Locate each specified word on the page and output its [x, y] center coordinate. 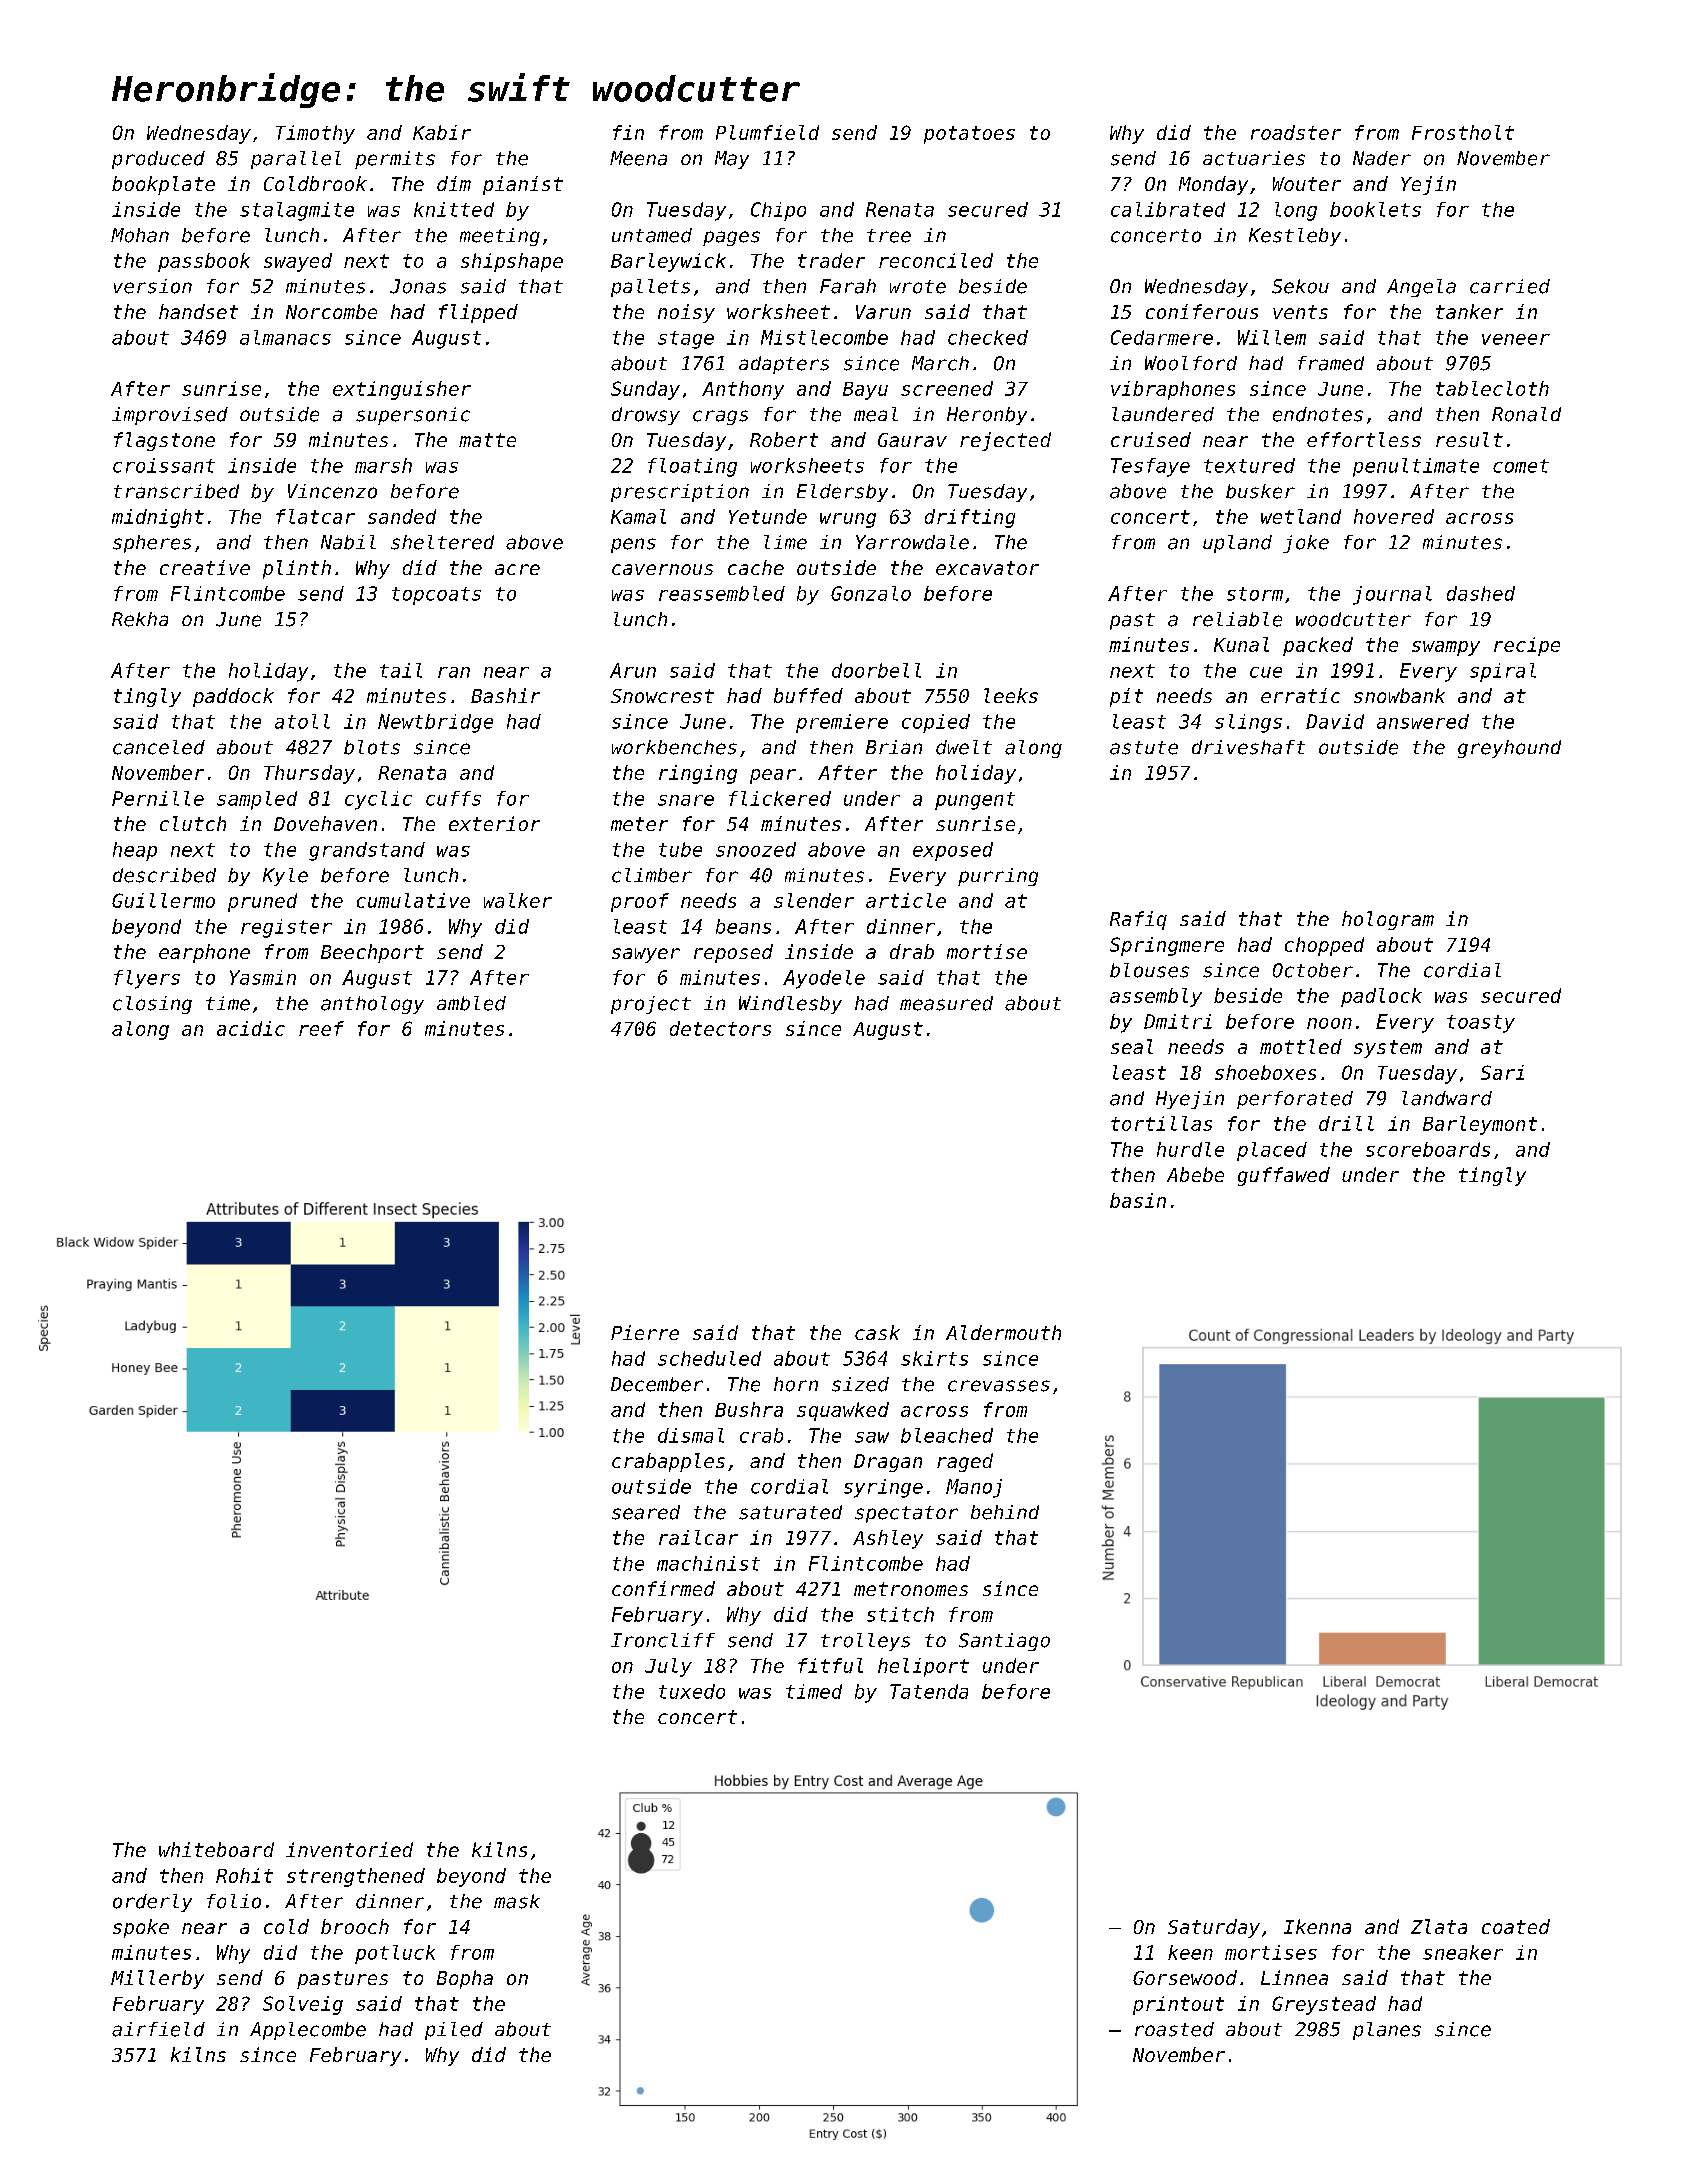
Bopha [465, 1979]
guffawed [1284, 1176]
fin [628, 132]
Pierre [645, 1332]
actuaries [1254, 158]
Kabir [442, 132]
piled [454, 2031]
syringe [883, 1488]
